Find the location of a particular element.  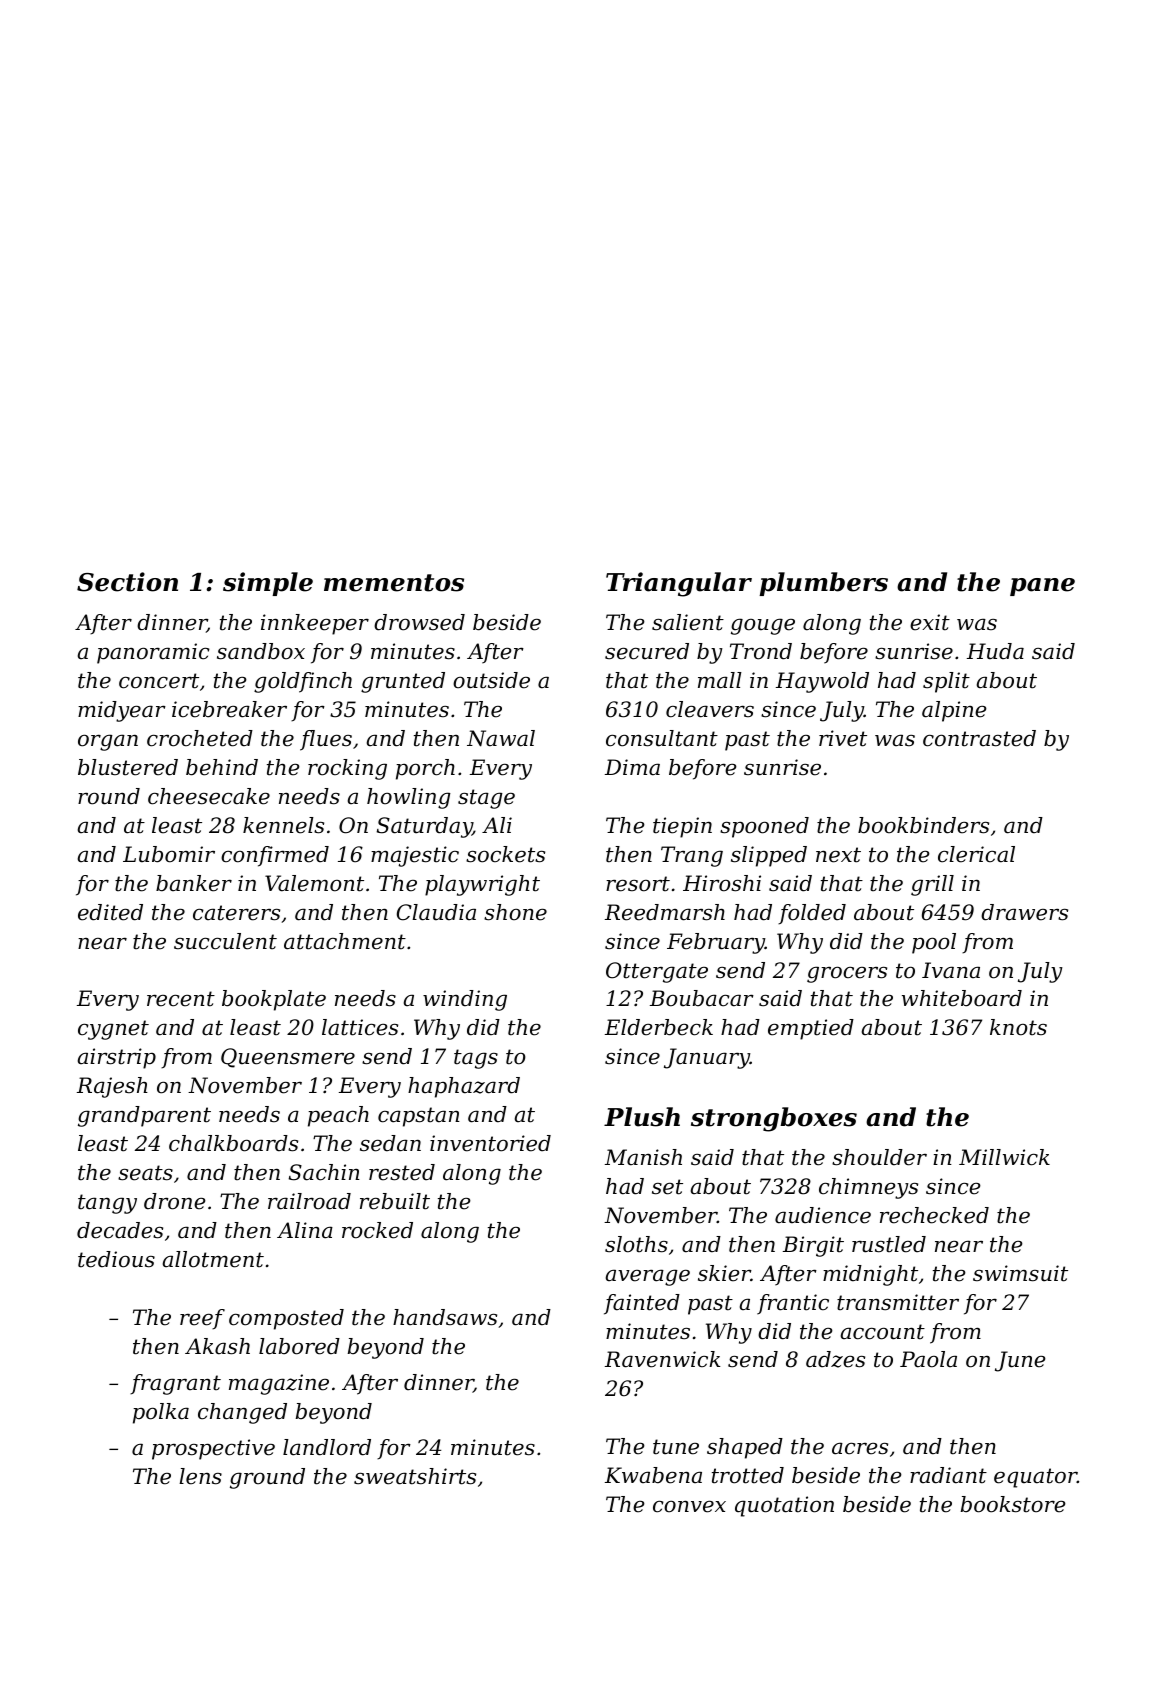

edited is located at coordinates (110, 912).
